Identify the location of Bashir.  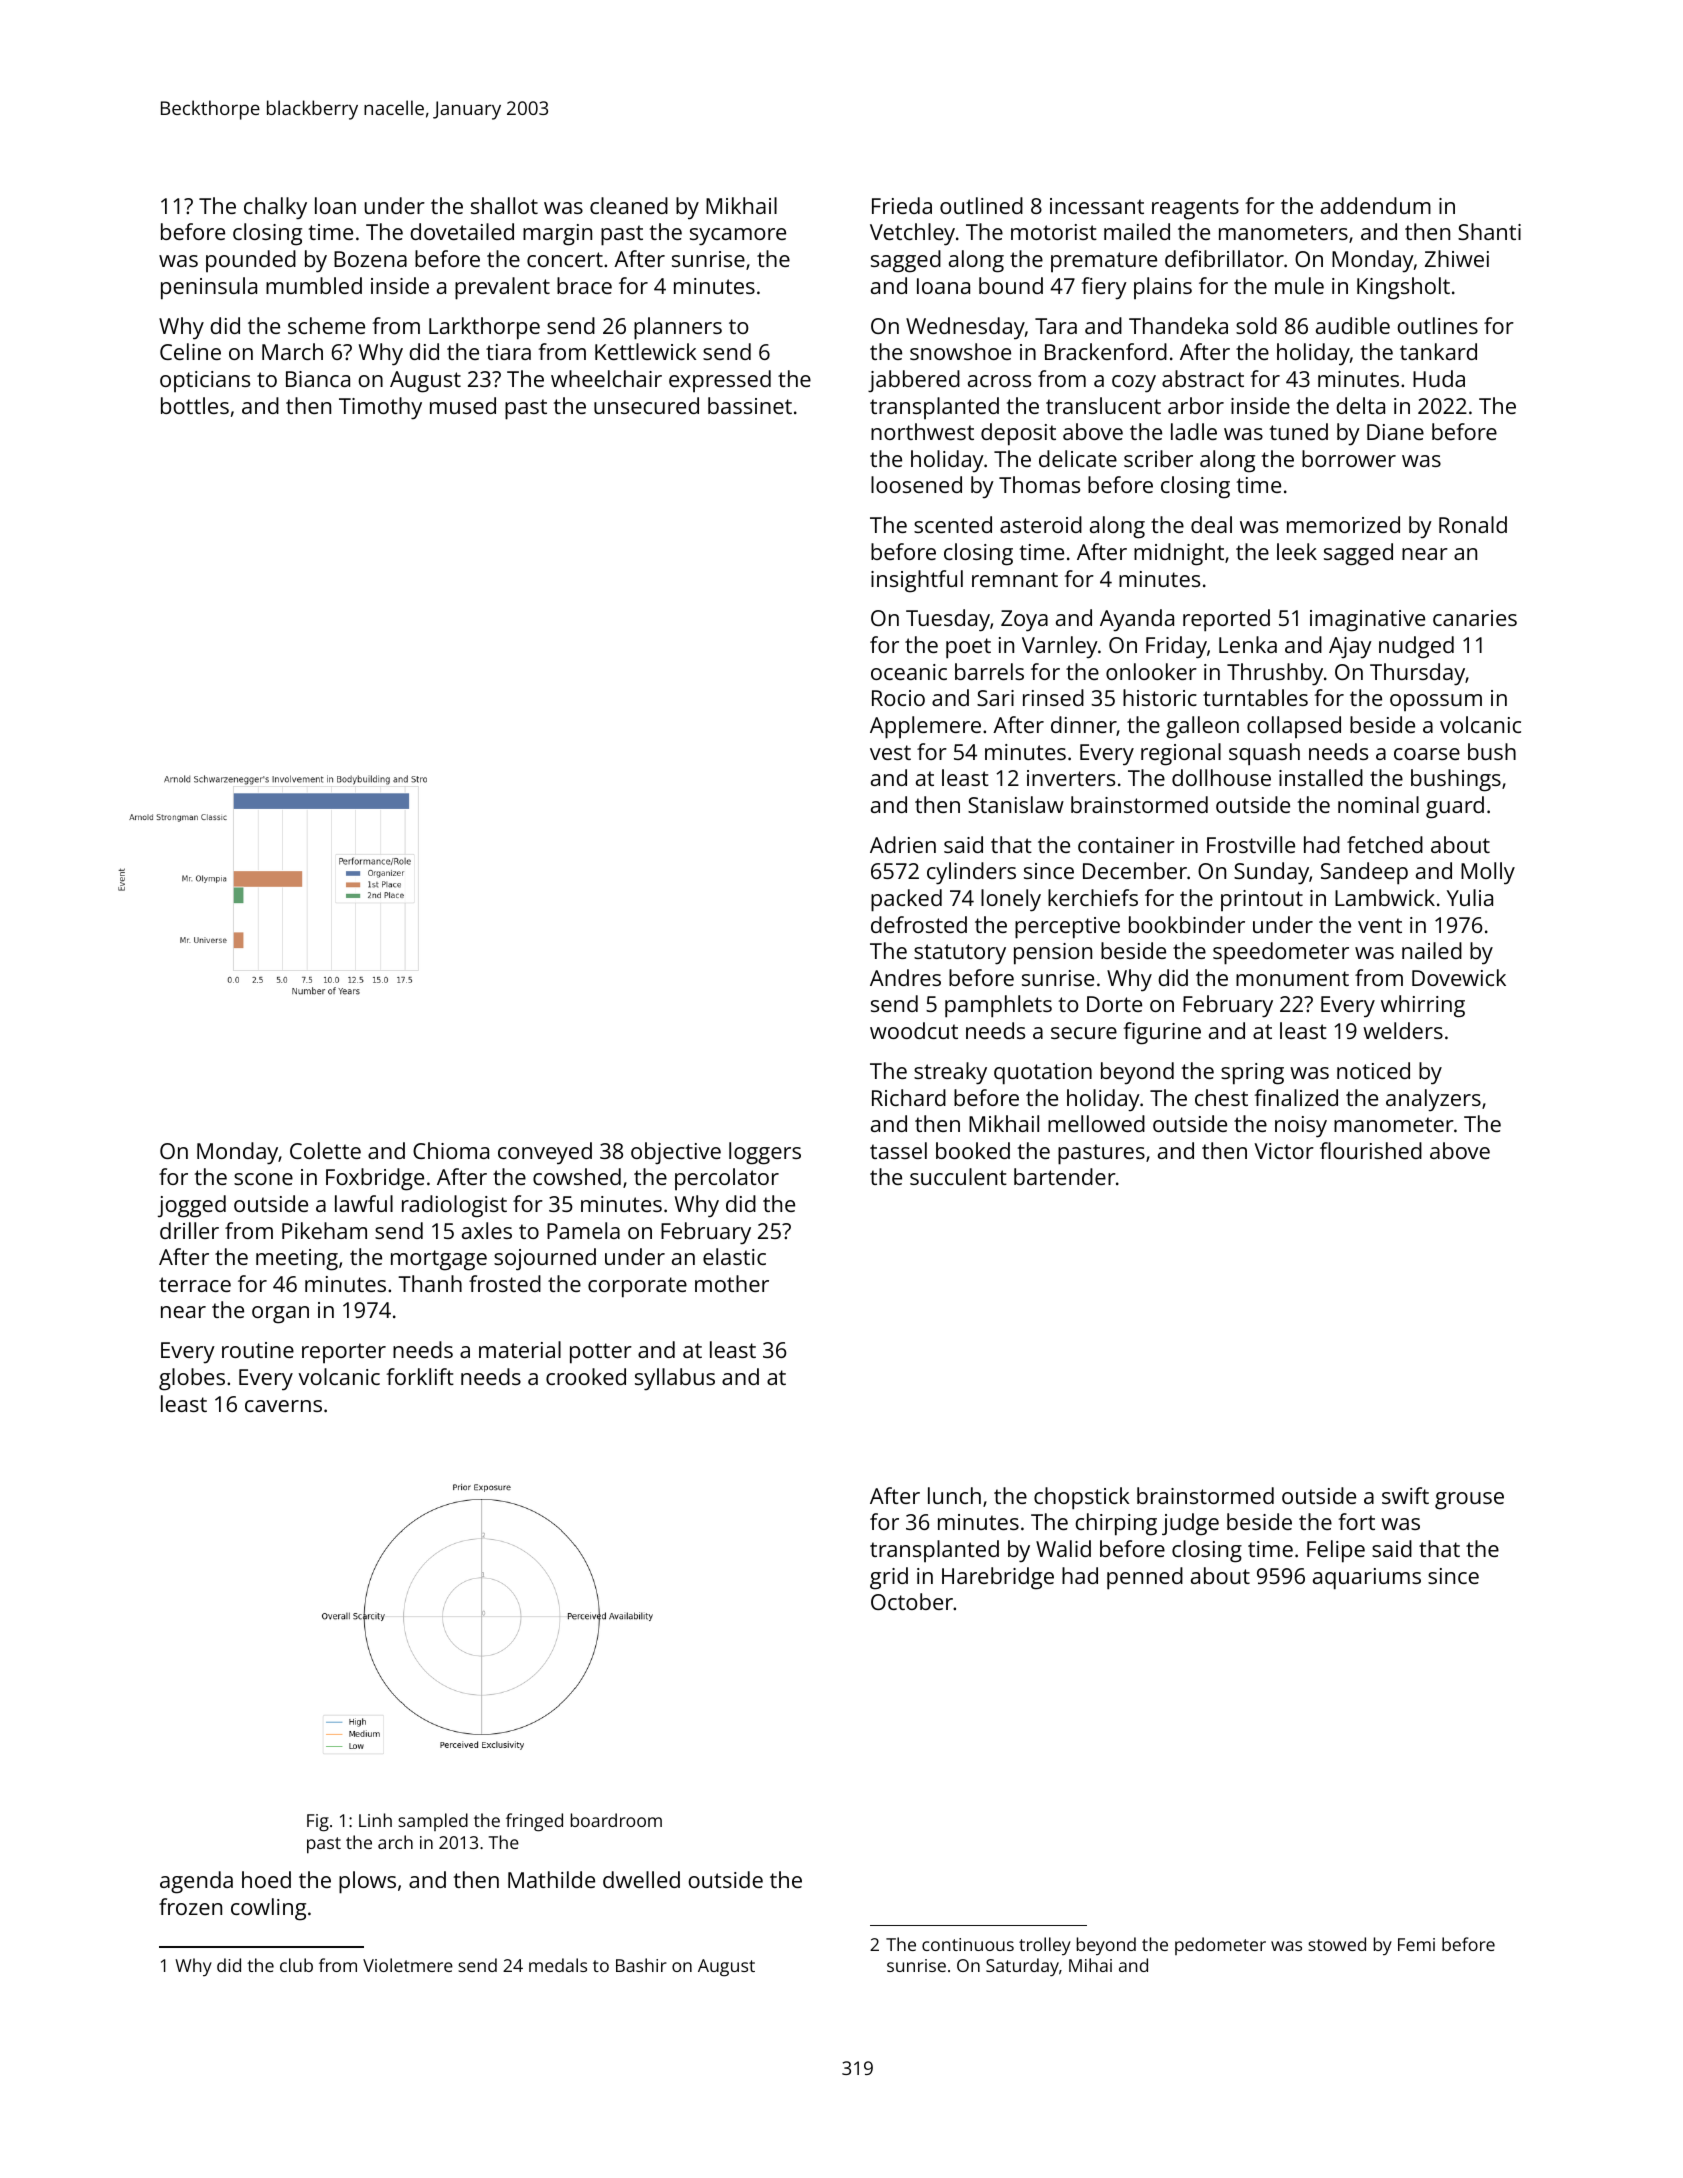
(641, 1965).
